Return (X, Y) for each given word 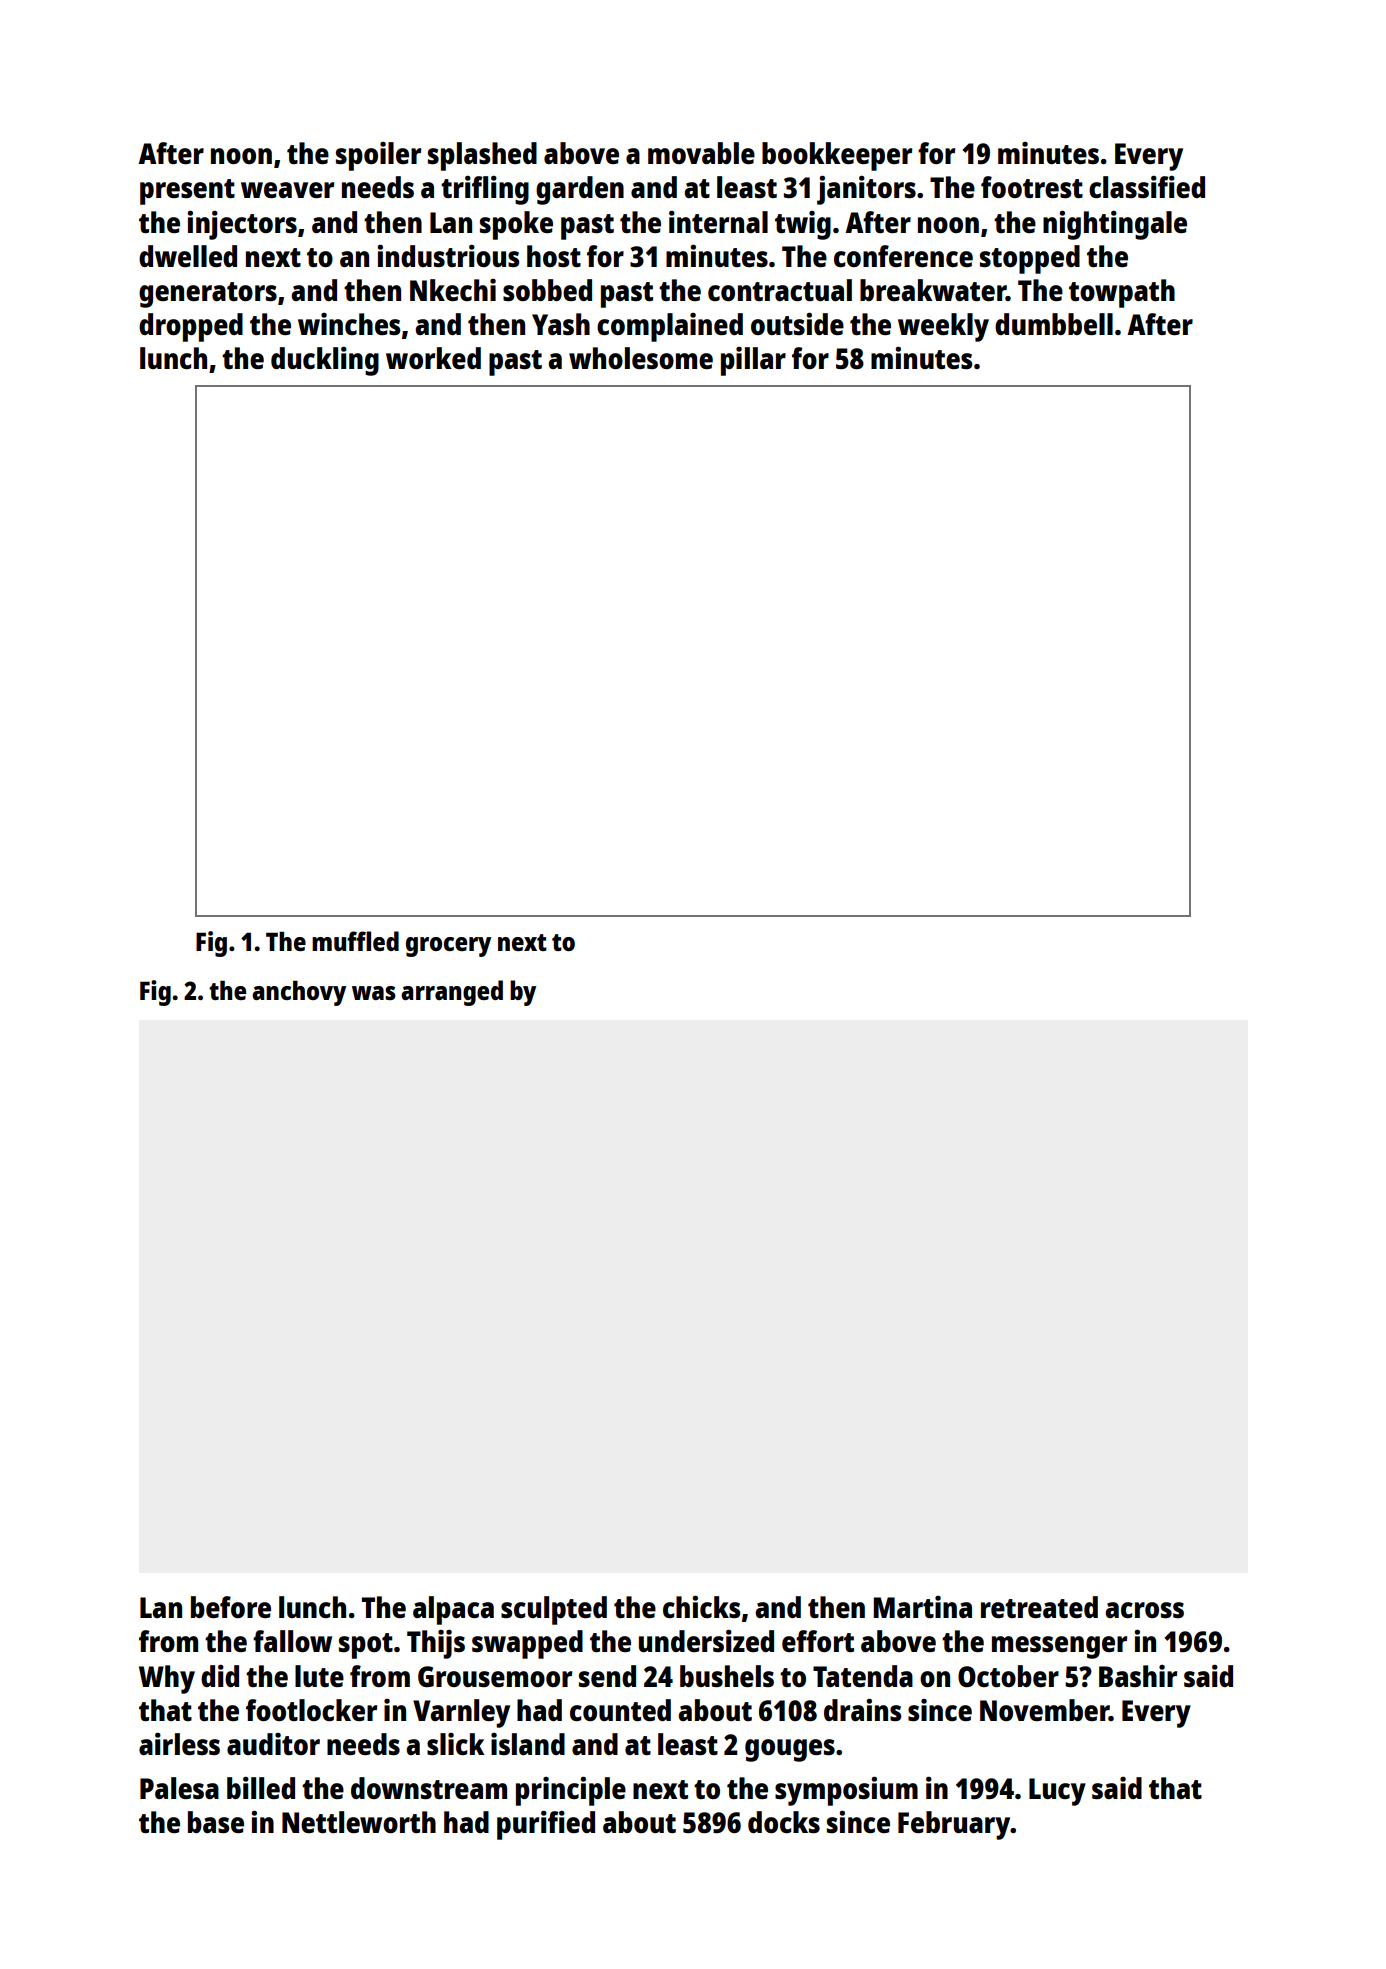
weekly (943, 327)
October (1008, 1676)
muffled (355, 941)
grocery (448, 947)
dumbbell (1054, 324)
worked (433, 358)
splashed (482, 156)
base (216, 1822)
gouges (790, 1750)
